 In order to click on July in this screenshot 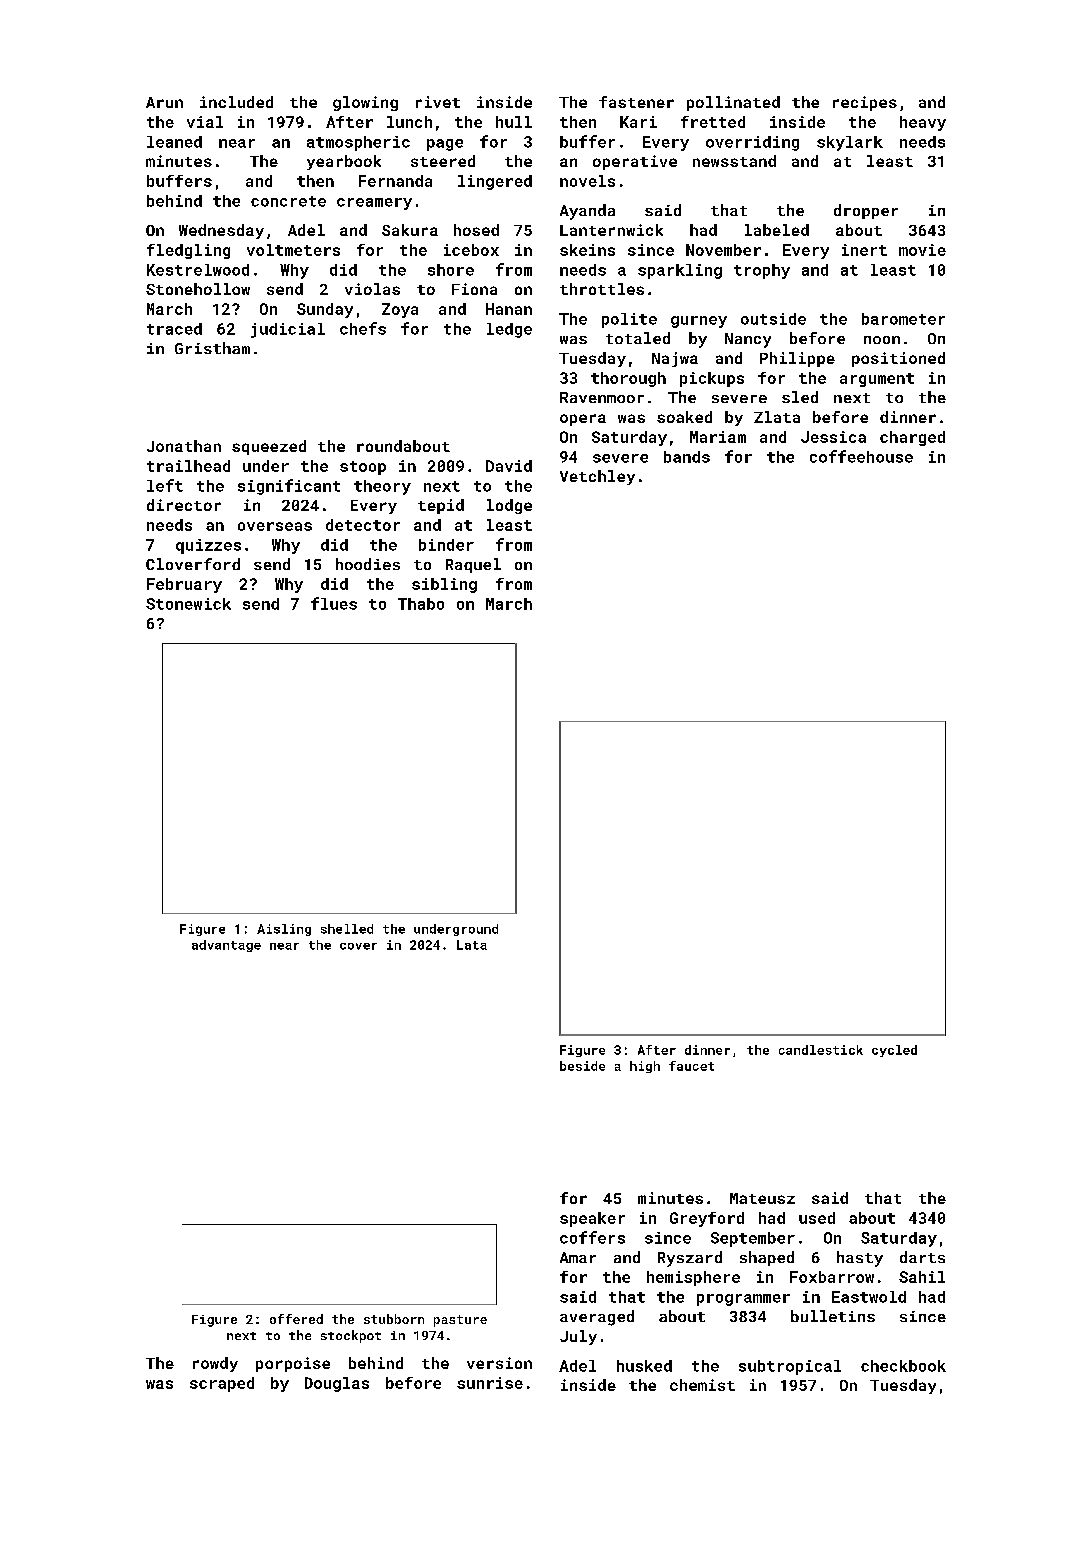, I will do `click(578, 1337)`.
